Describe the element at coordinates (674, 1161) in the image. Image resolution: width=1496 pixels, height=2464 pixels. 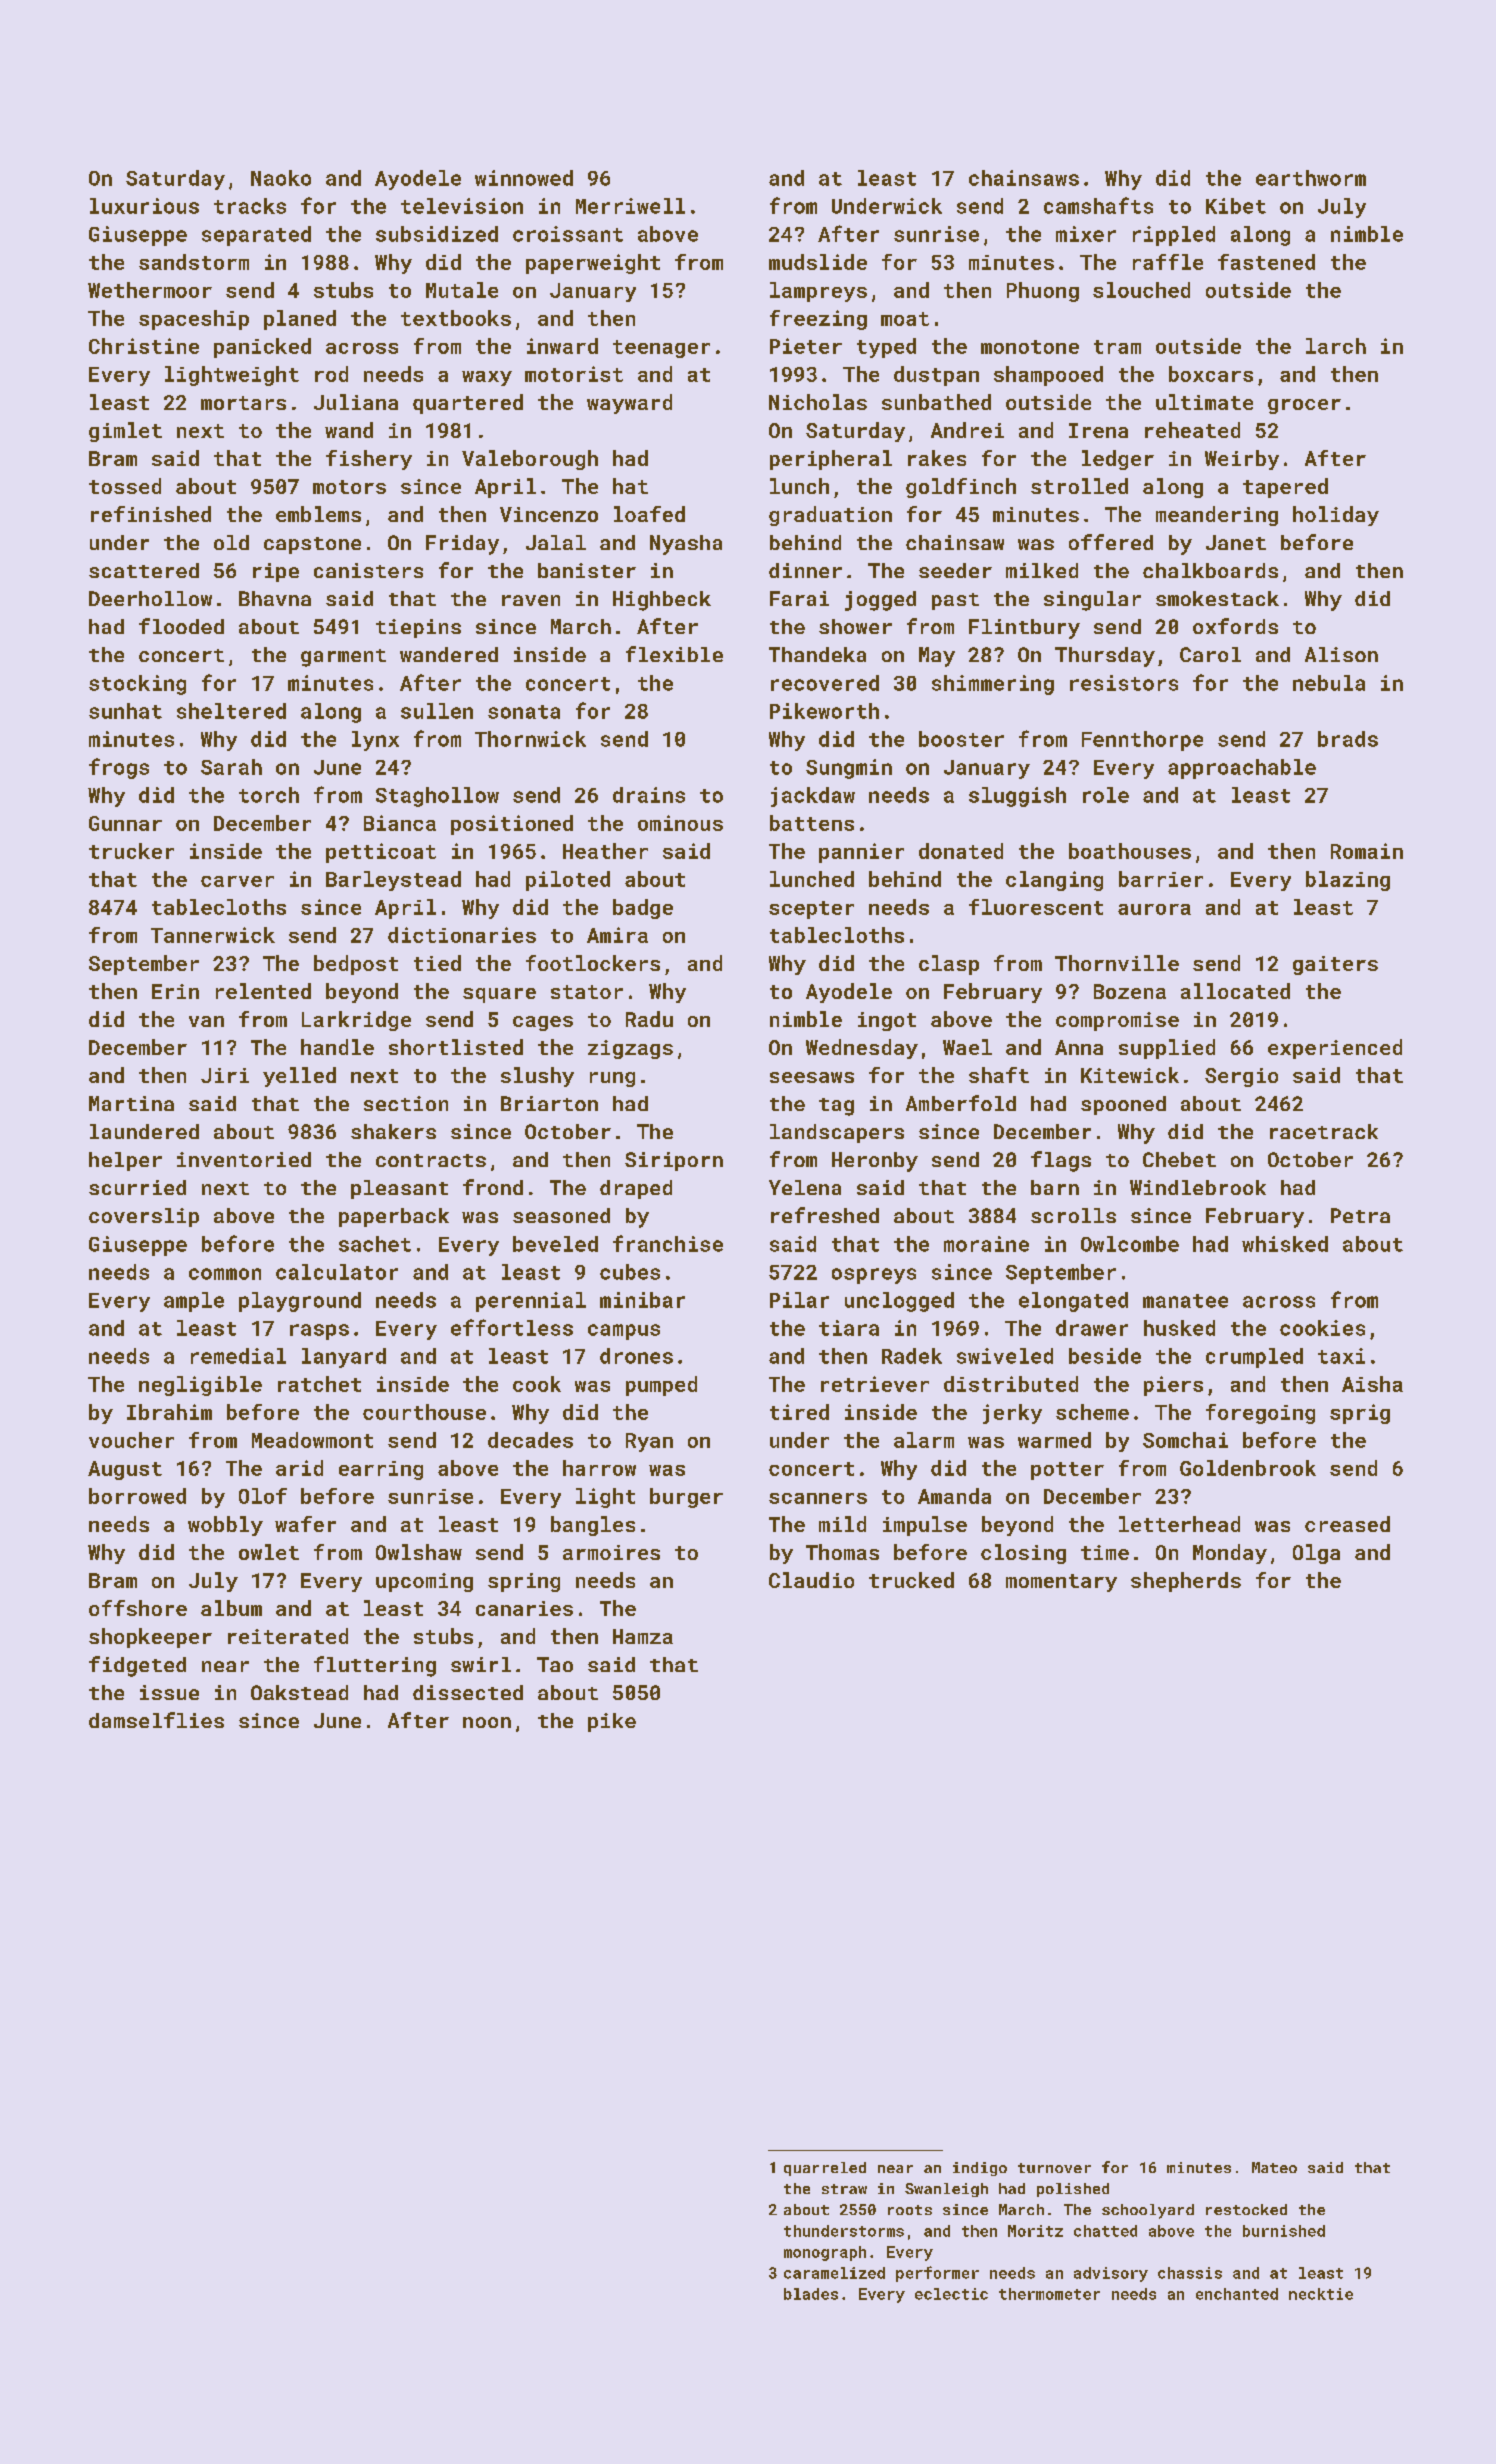
I see `Siriporn` at that location.
